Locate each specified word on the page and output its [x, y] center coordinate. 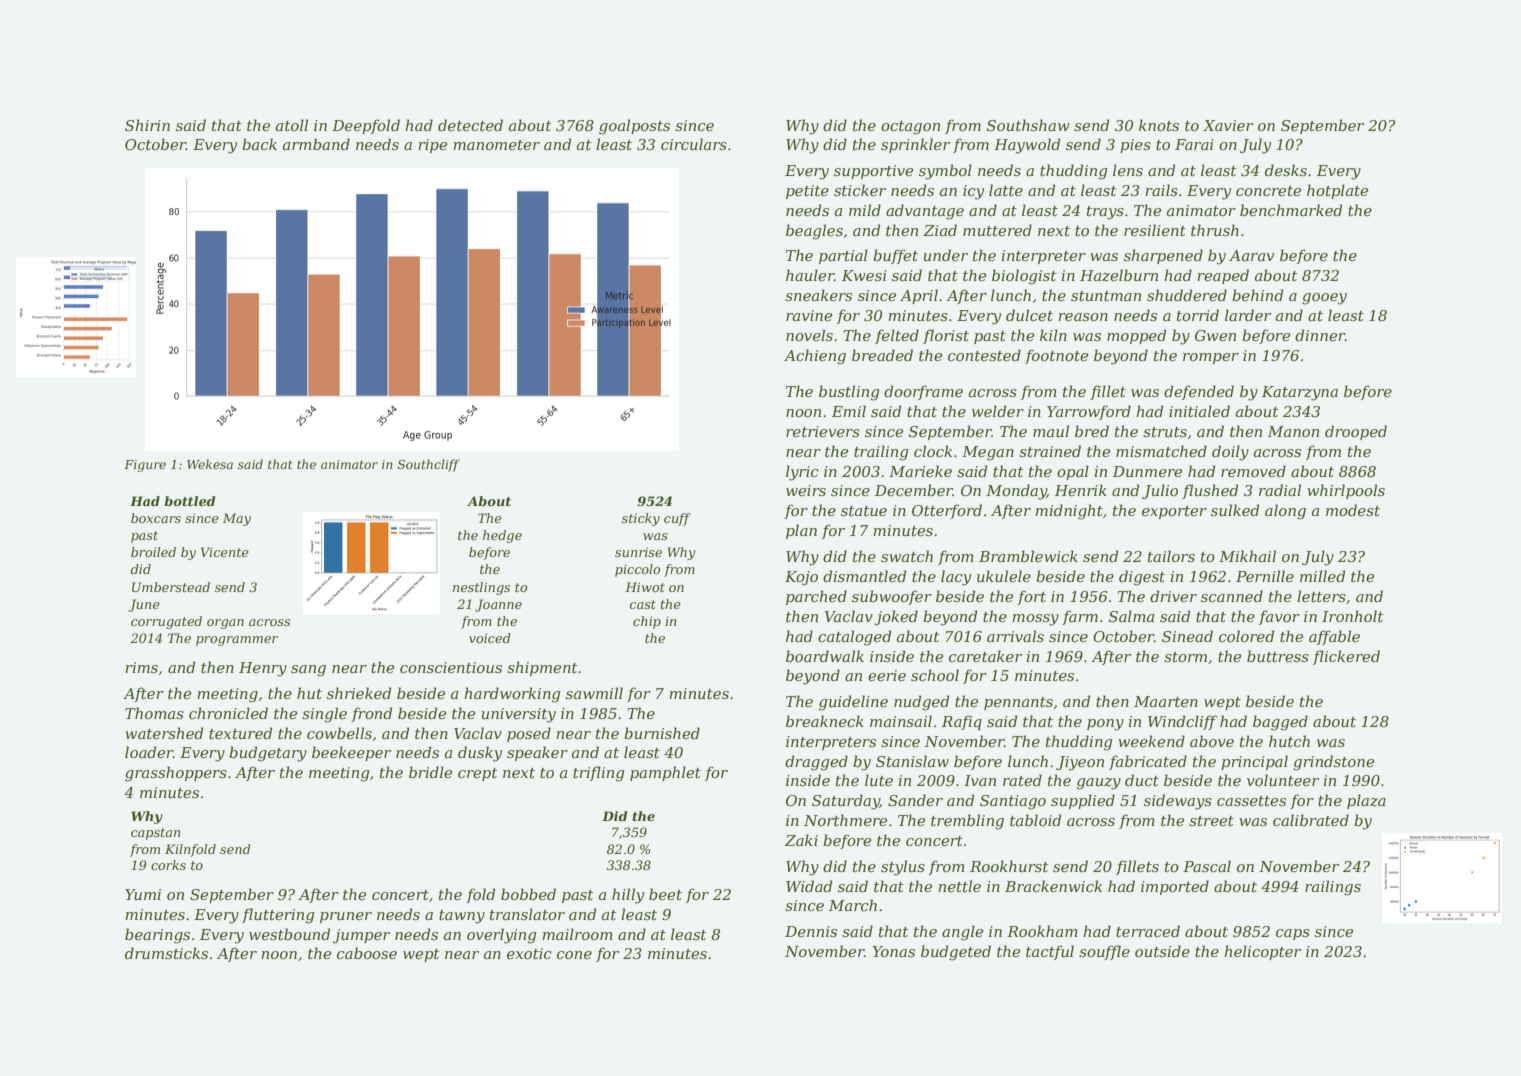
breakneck [825, 721]
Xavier [1228, 125]
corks [168, 865]
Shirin [147, 125]
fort [1031, 597]
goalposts [634, 127]
